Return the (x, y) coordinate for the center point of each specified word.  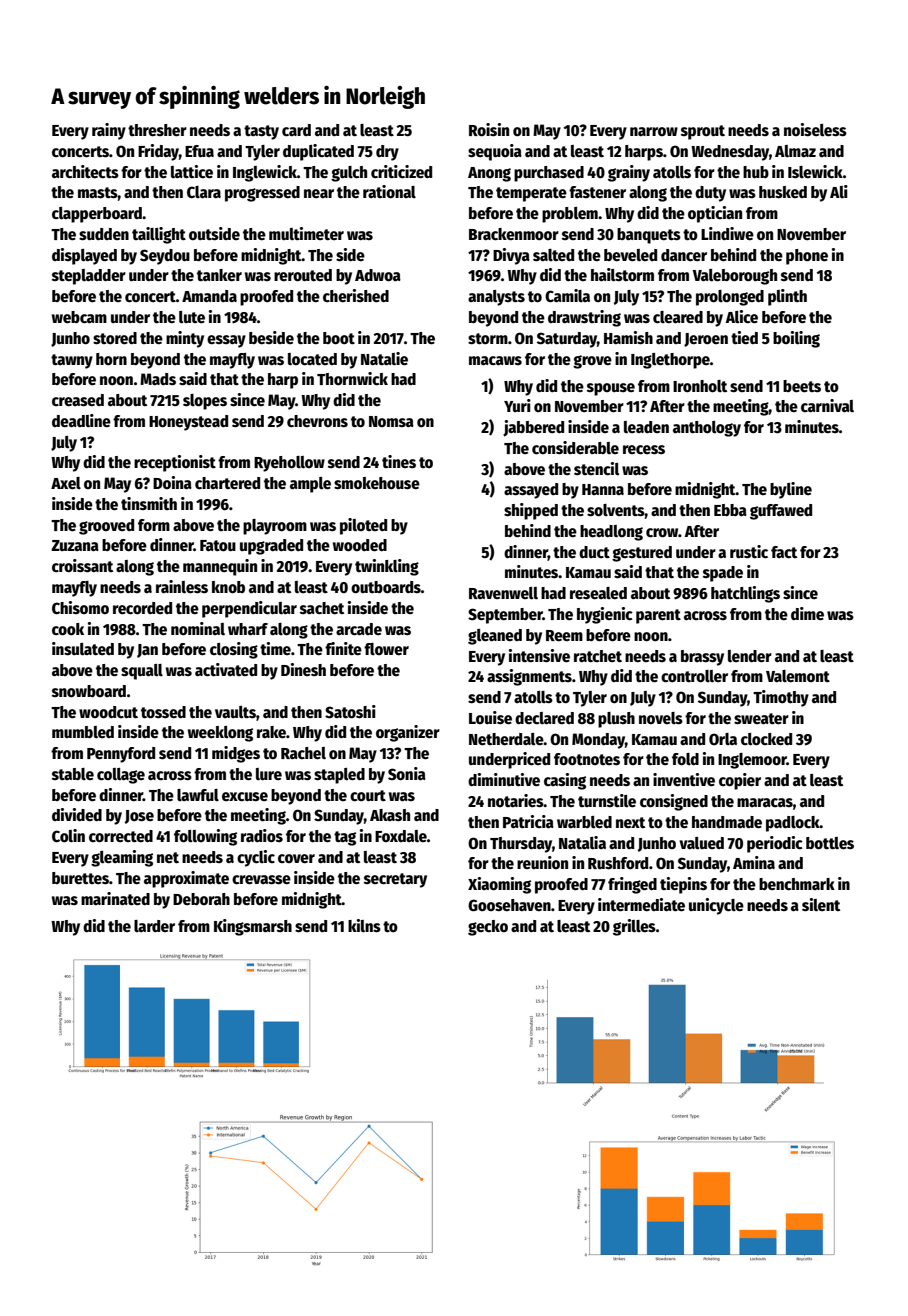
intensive (539, 656)
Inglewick (265, 173)
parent (658, 616)
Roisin (489, 129)
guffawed (781, 512)
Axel (66, 483)
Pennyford (121, 755)
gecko (488, 928)
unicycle (716, 906)
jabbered (533, 428)
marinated (115, 899)
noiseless (815, 130)
